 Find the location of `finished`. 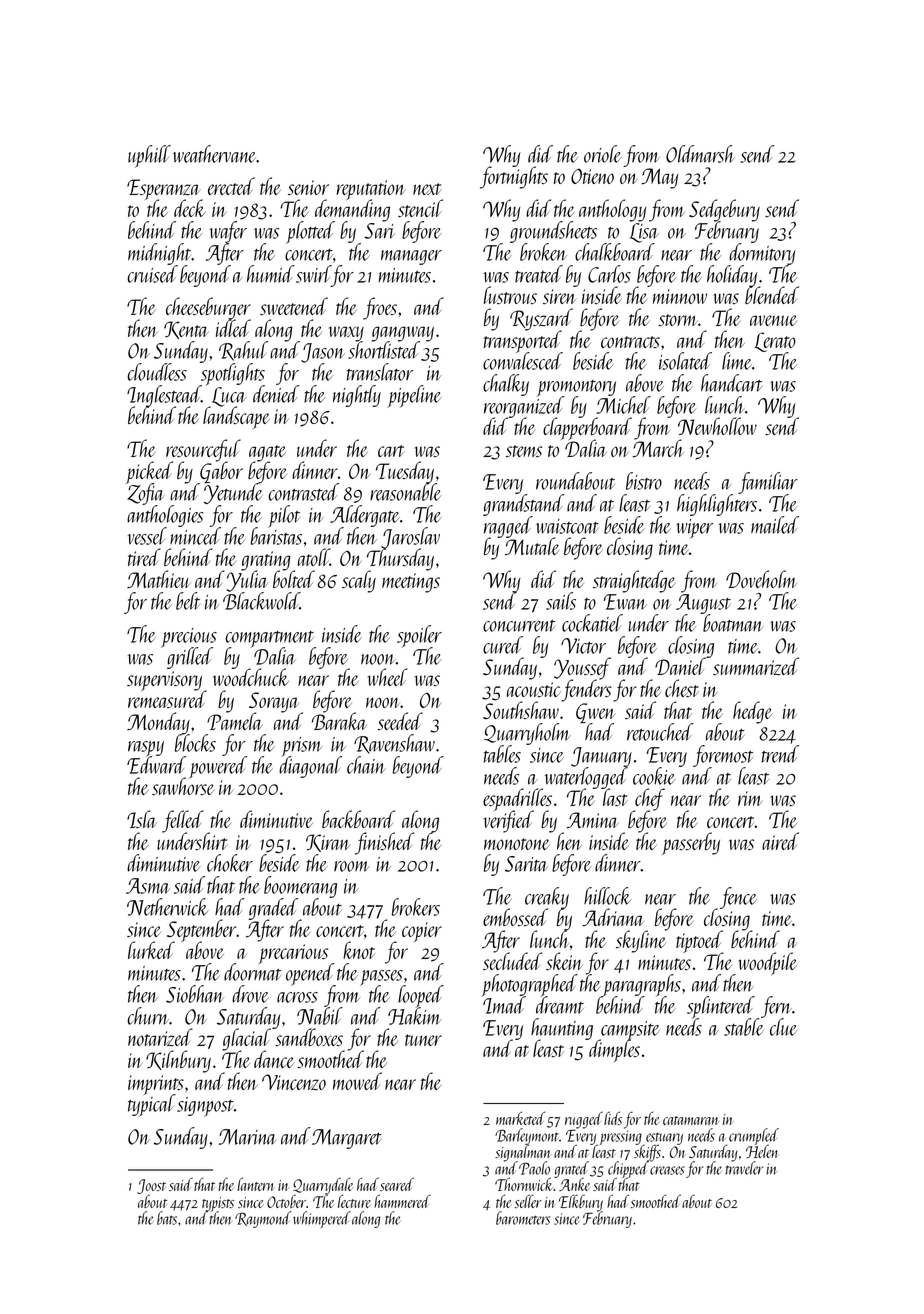

finished is located at coordinates (384, 843).
